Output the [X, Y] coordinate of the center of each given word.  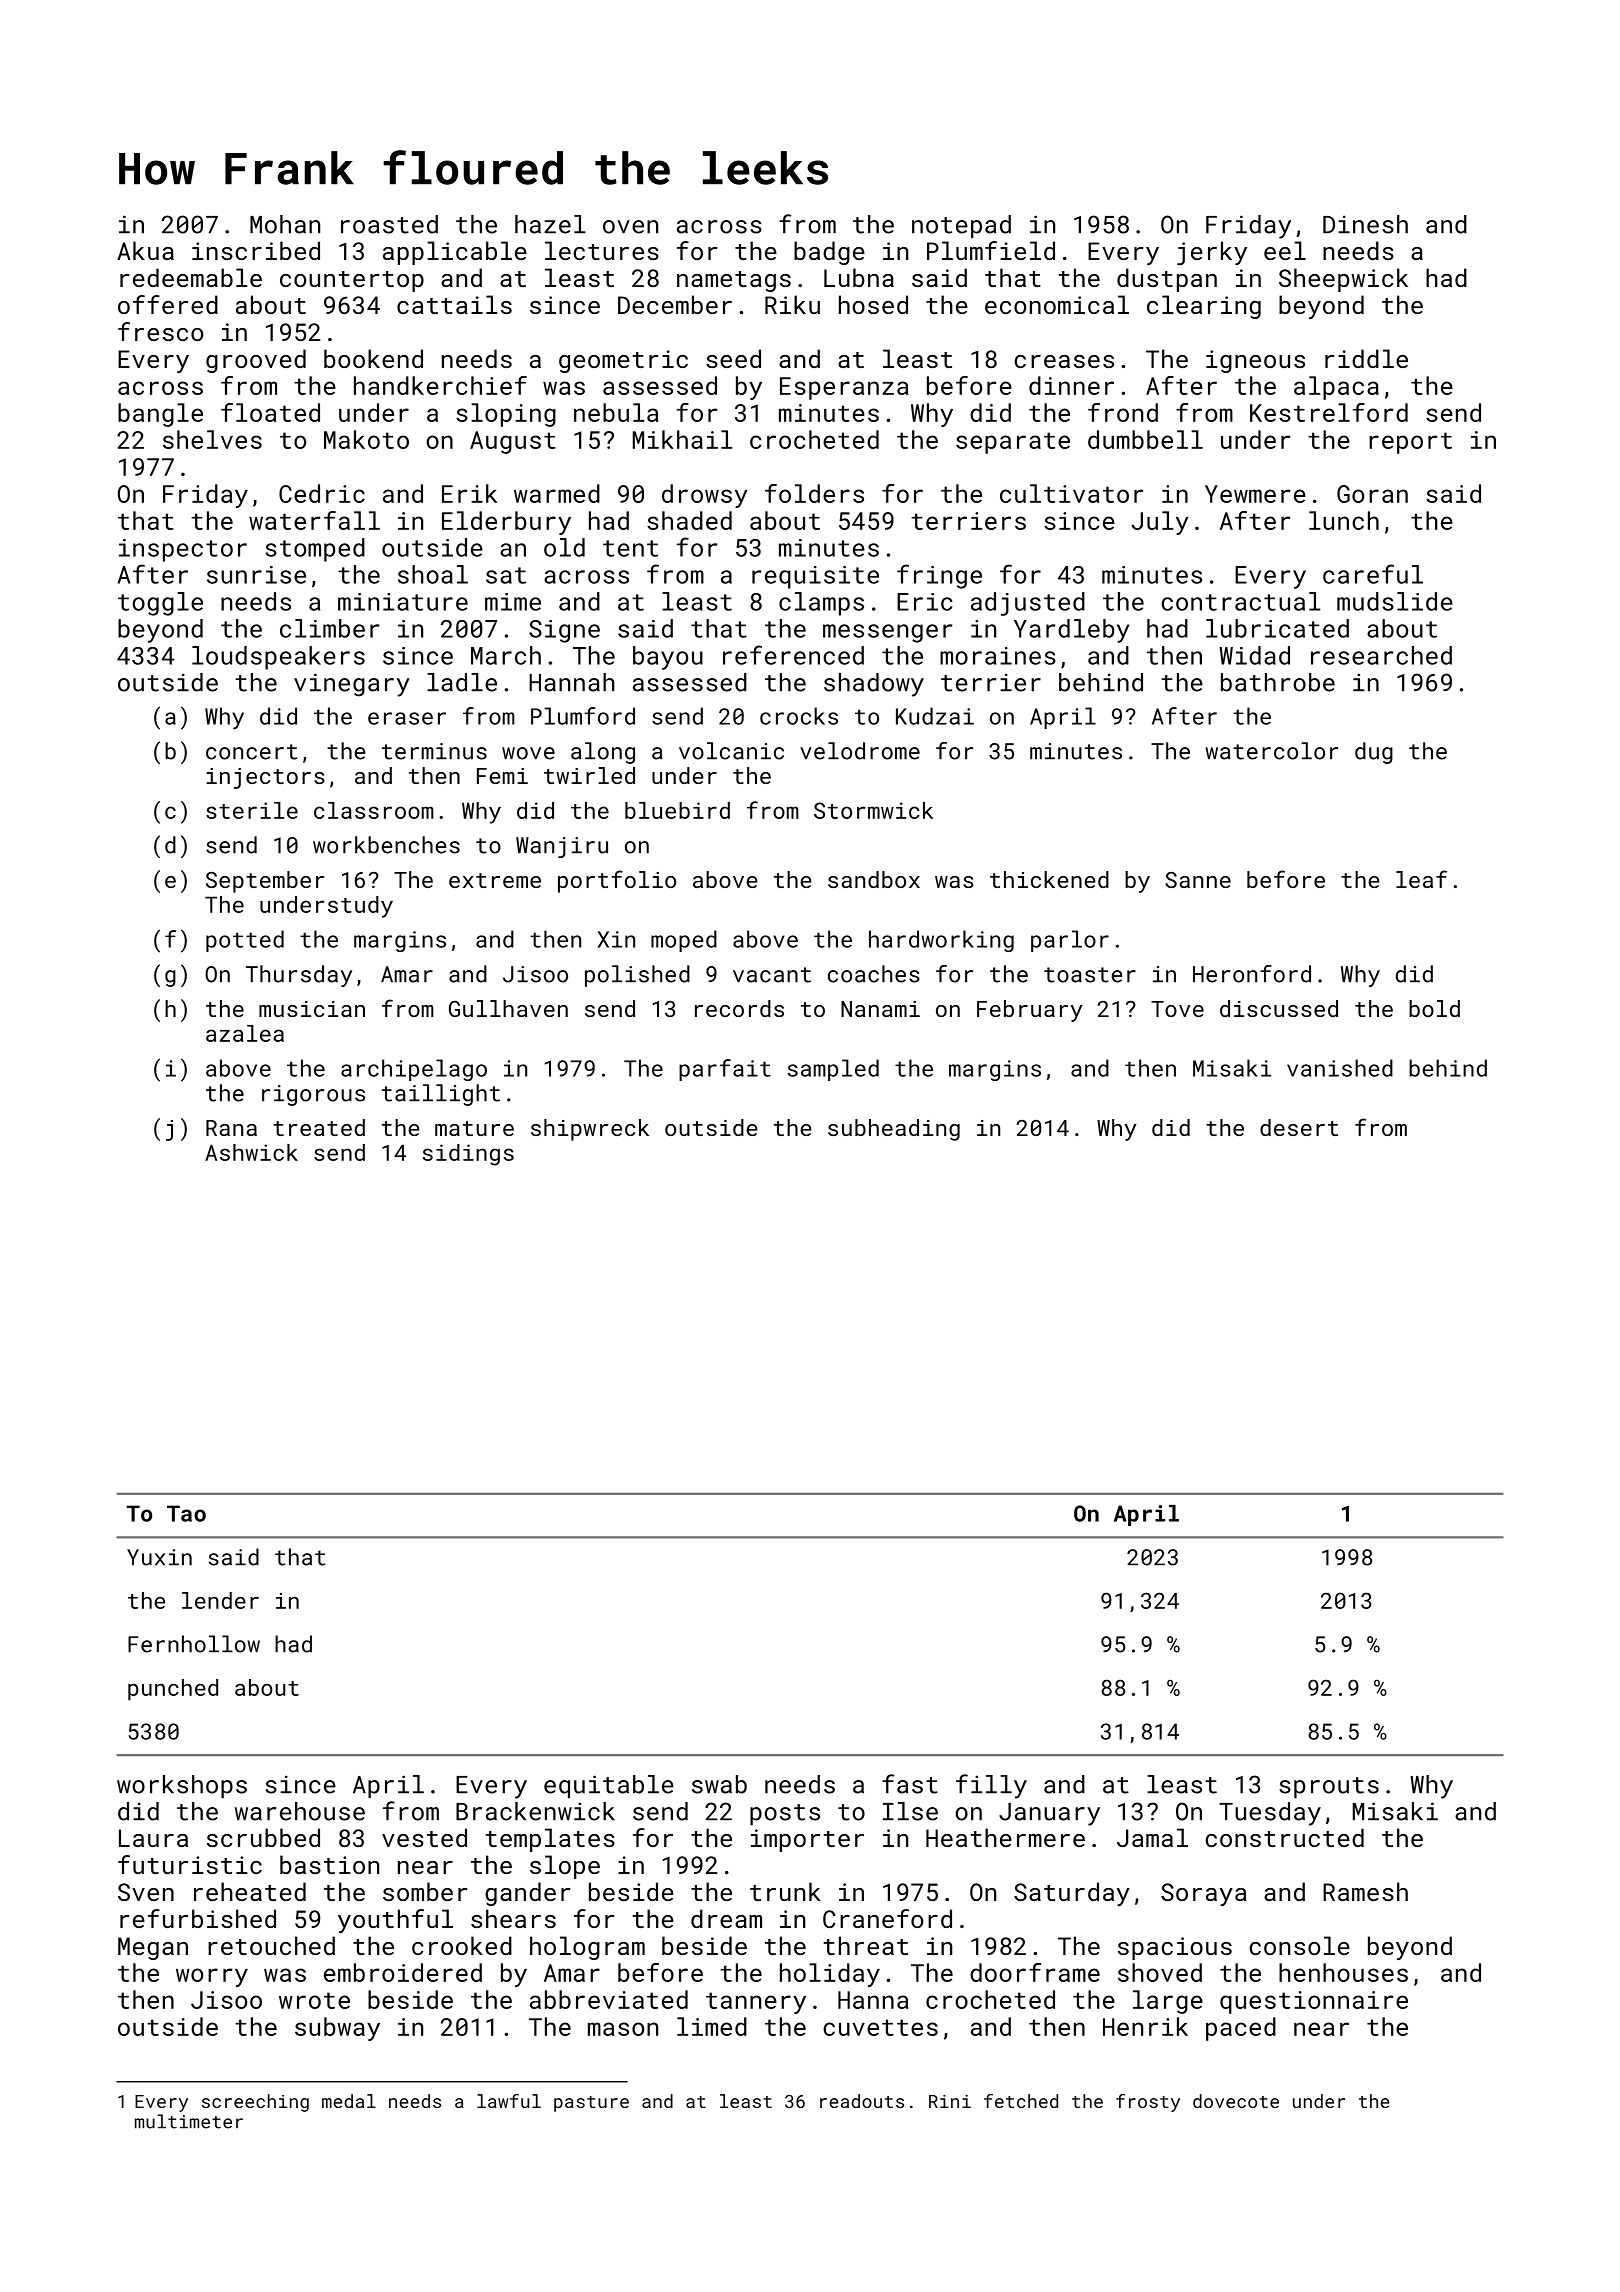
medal [349, 2101]
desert [1299, 1127]
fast [910, 1784]
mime [513, 602]
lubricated [1277, 628]
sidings [468, 1155]
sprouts [1329, 1787]
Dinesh [1365, 224]
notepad [961, 226]
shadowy [874, 685]
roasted [389, 224]
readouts [862, 2101]
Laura [153, 1838]
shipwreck [590, 1130]
